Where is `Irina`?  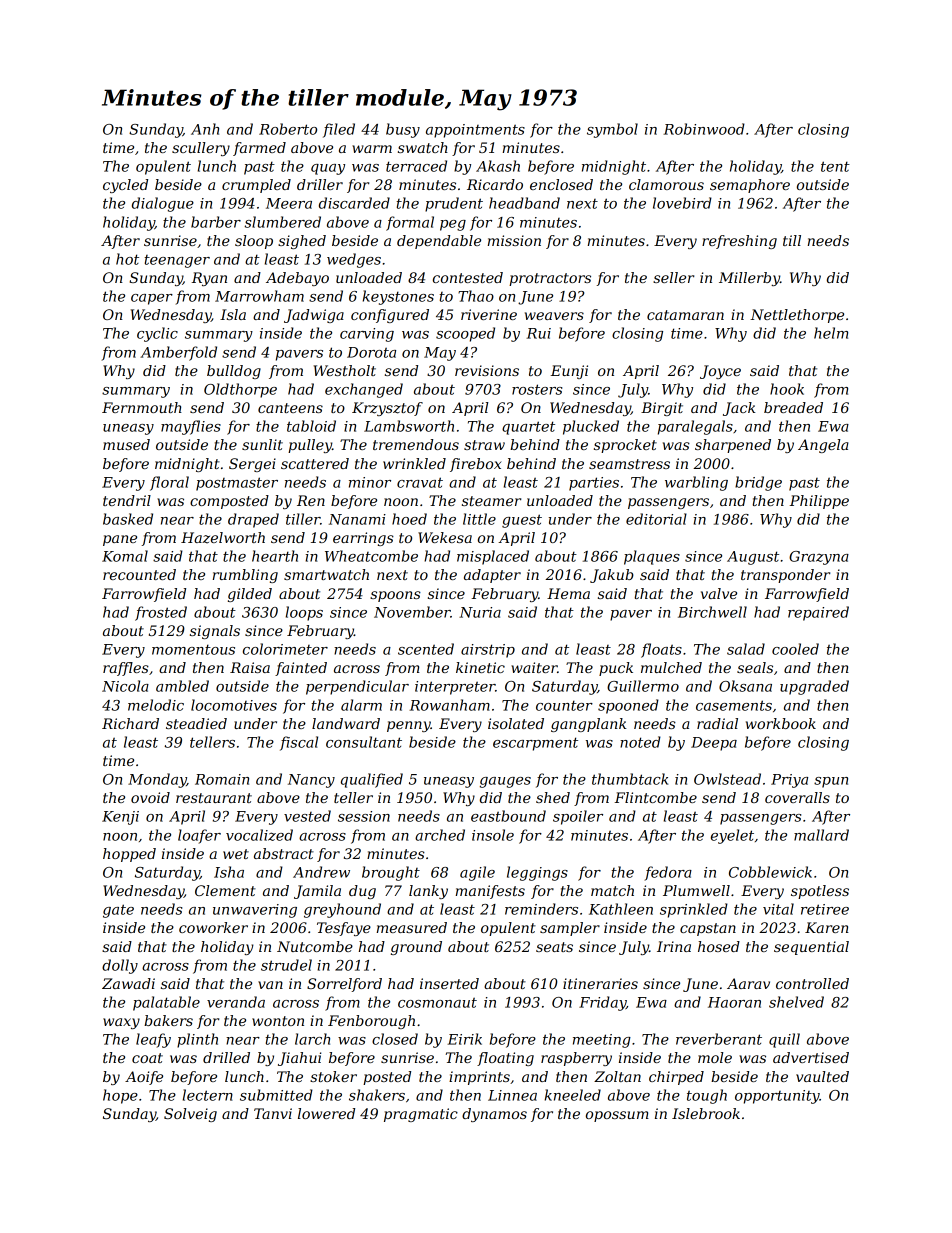 Irina is located at coordinates (674, 946).
